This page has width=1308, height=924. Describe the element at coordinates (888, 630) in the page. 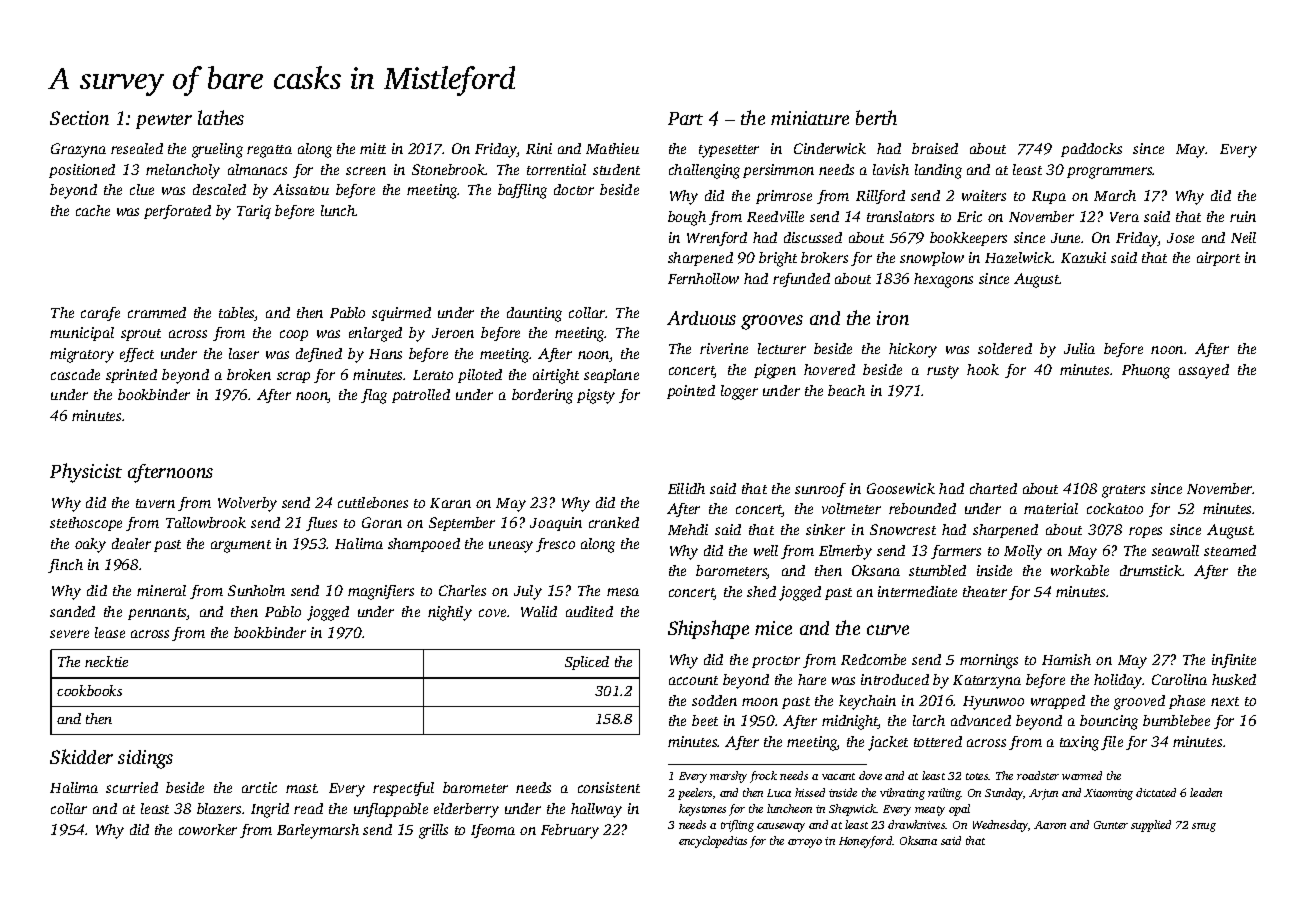

I see `curve` at that location.
